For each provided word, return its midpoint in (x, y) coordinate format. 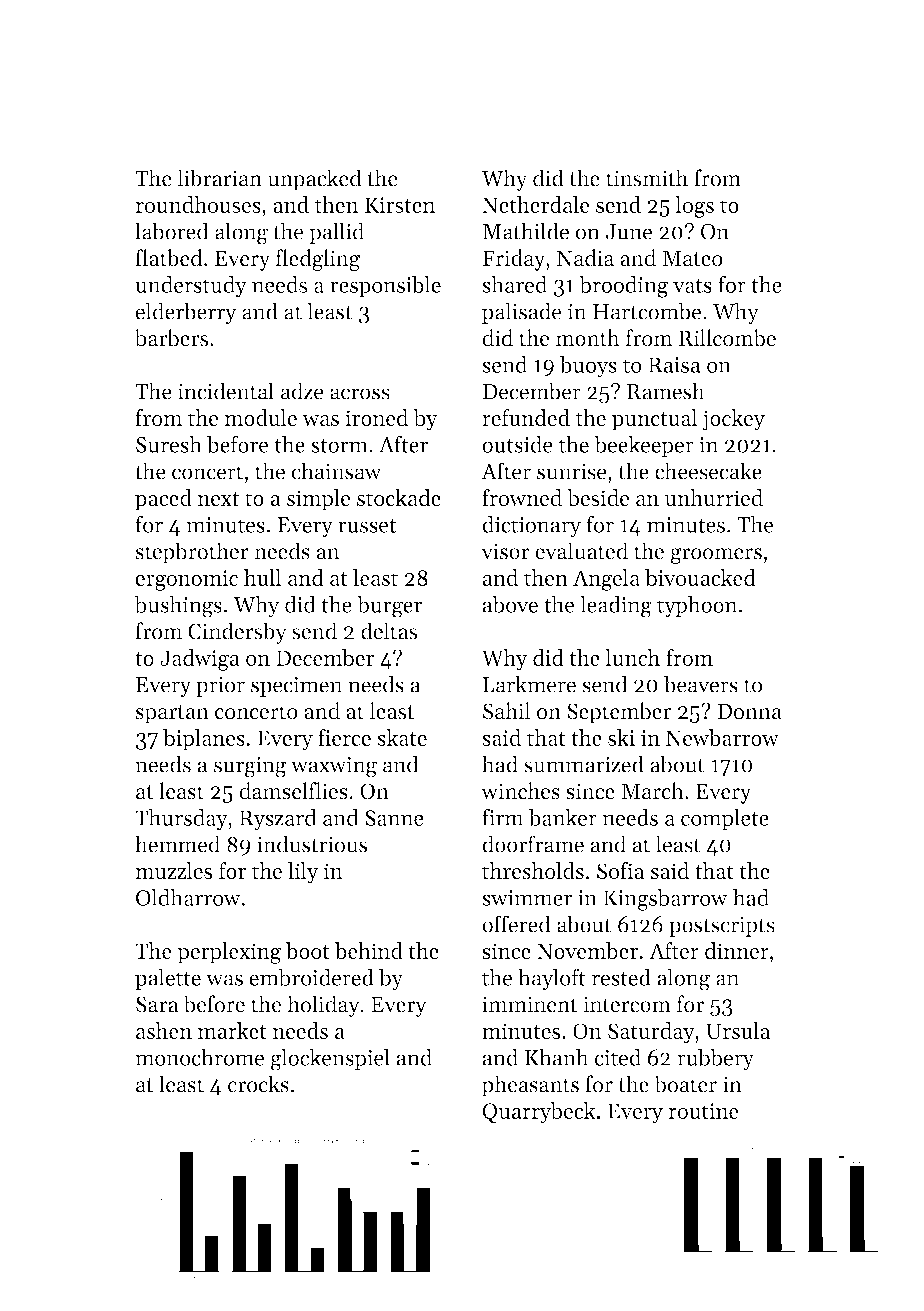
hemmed (177, 844)
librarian (219, 178)
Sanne (394, 818)
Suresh (169, 444)
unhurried (714, 497)
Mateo (692, 258)
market (232, 1030)
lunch (632, 657)
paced (163, 500)
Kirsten (400, 205)
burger (390, 606)
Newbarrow (722, 737)
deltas (389, 631)
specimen (297, 687)
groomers (716, 556)
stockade (399, 497)
